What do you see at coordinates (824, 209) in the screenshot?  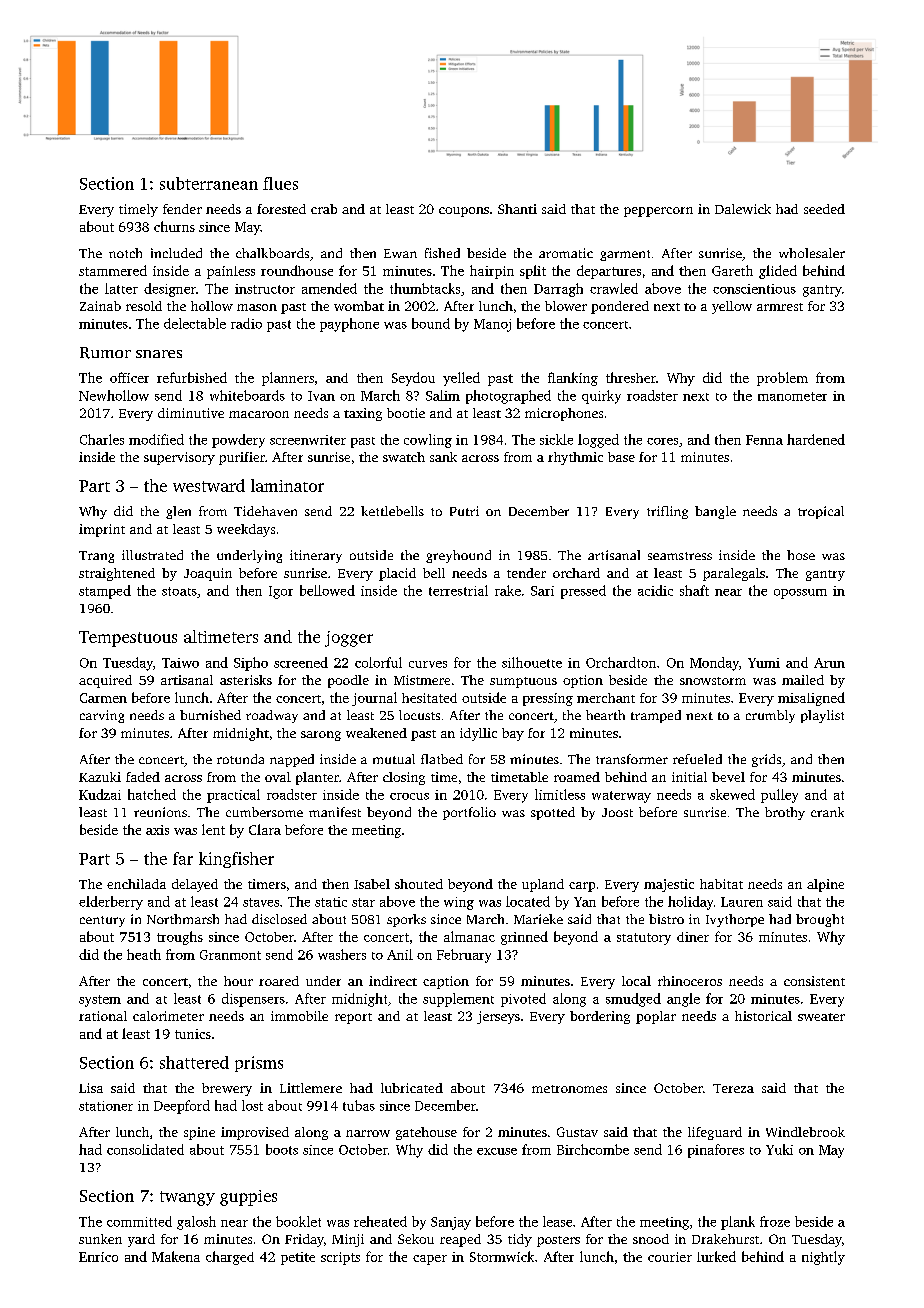 I see `seeded` at bounding box center [824, 209].
